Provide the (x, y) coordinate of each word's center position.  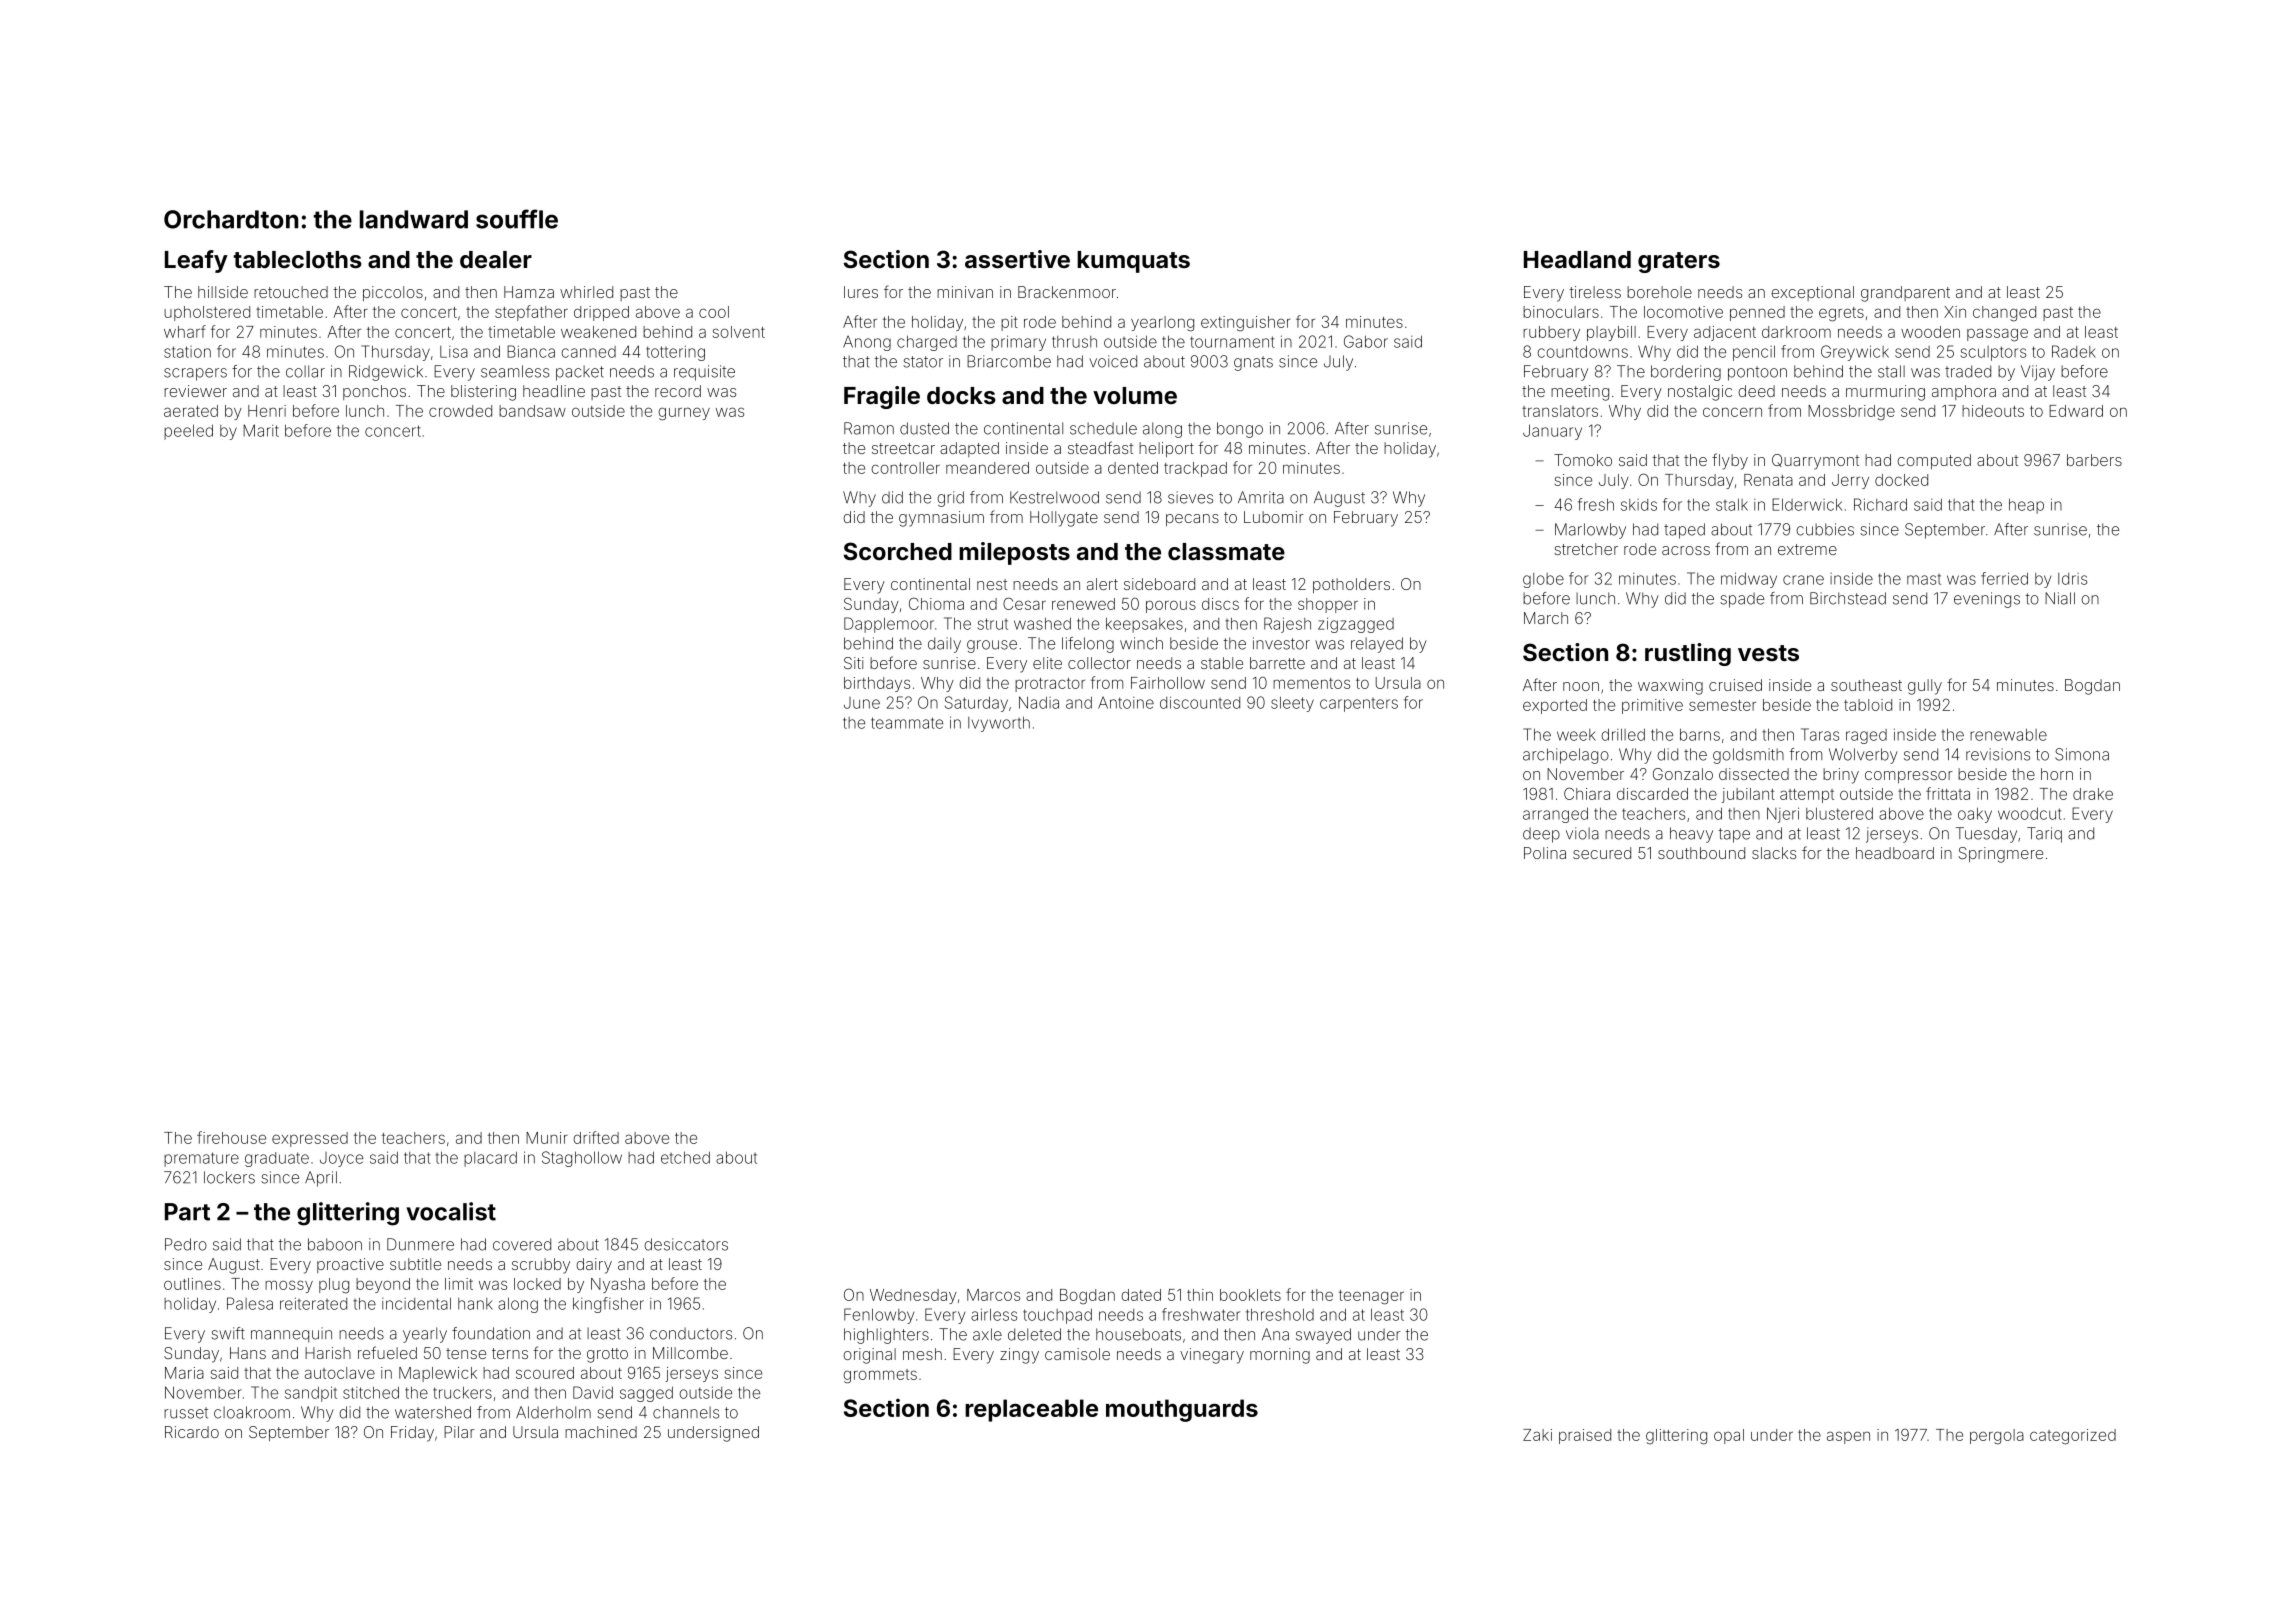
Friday (412, 1434)
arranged (1555, 815)
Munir (547, 1138)
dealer (496, 259)
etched (685, 1157)
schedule (1103, 428)
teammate (907, 723)
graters (1679, 262)
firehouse (231, 1137)
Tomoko (1583, 460)
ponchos (374, 392)
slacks (1774, 853)
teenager (1371, 1297)
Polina (1545, 853)
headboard (1895, 853)
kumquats (1133, 262)
